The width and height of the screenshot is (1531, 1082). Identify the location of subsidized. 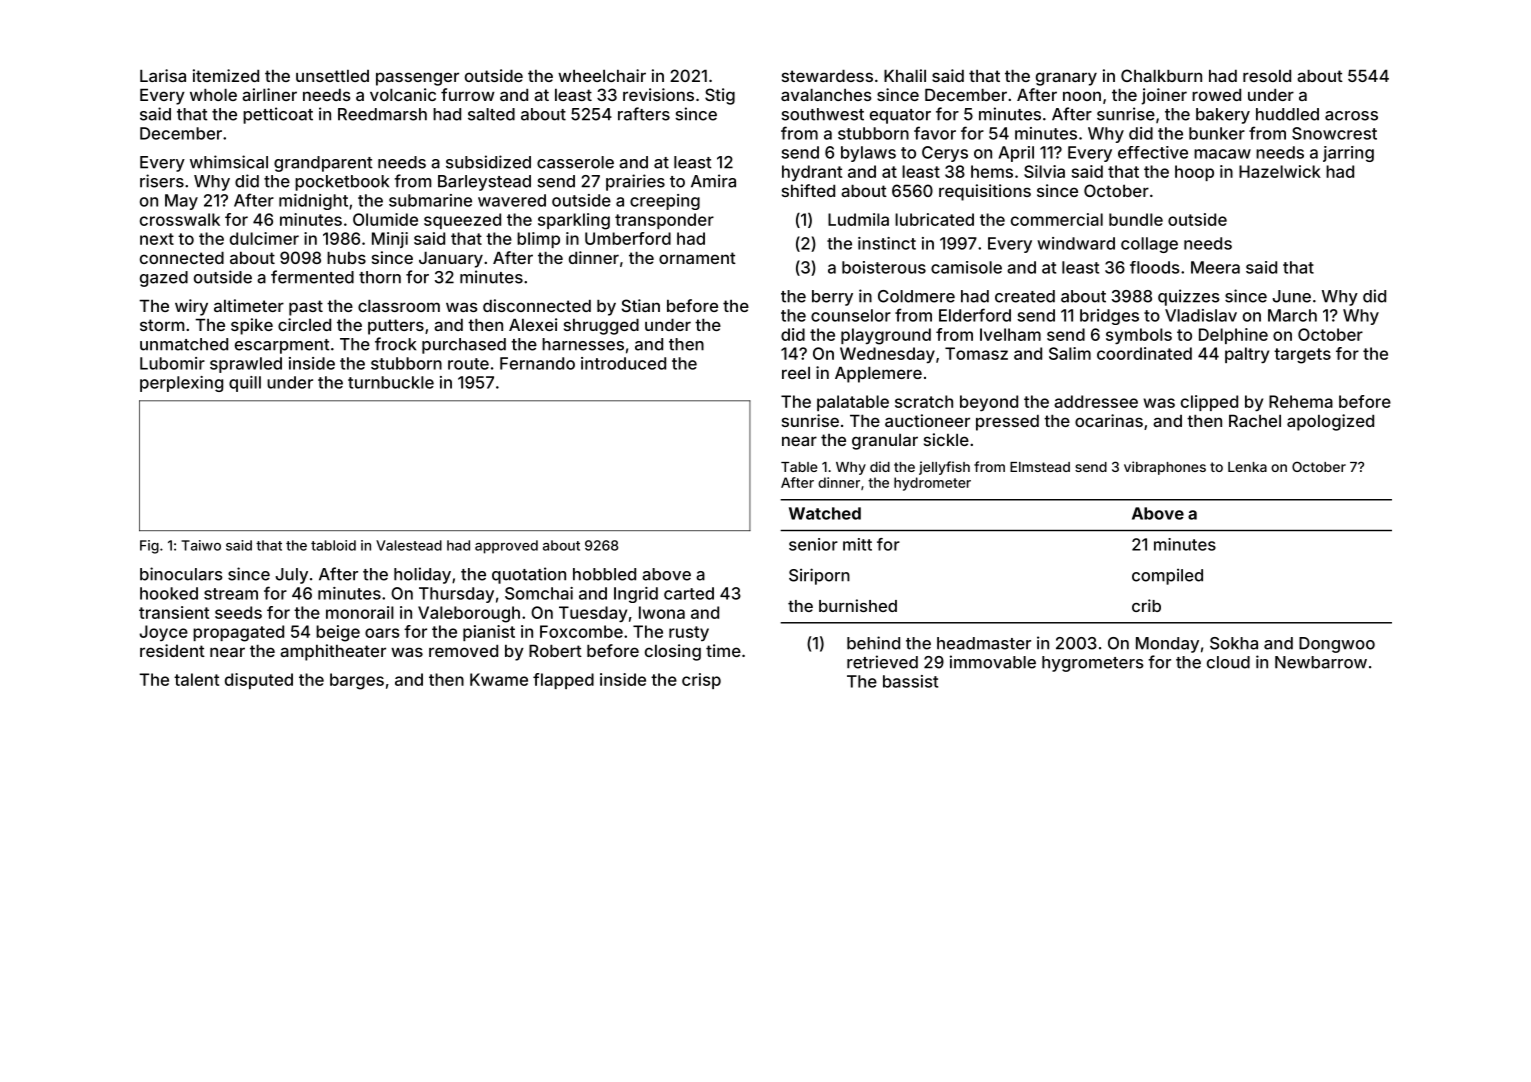
(488, 162).
